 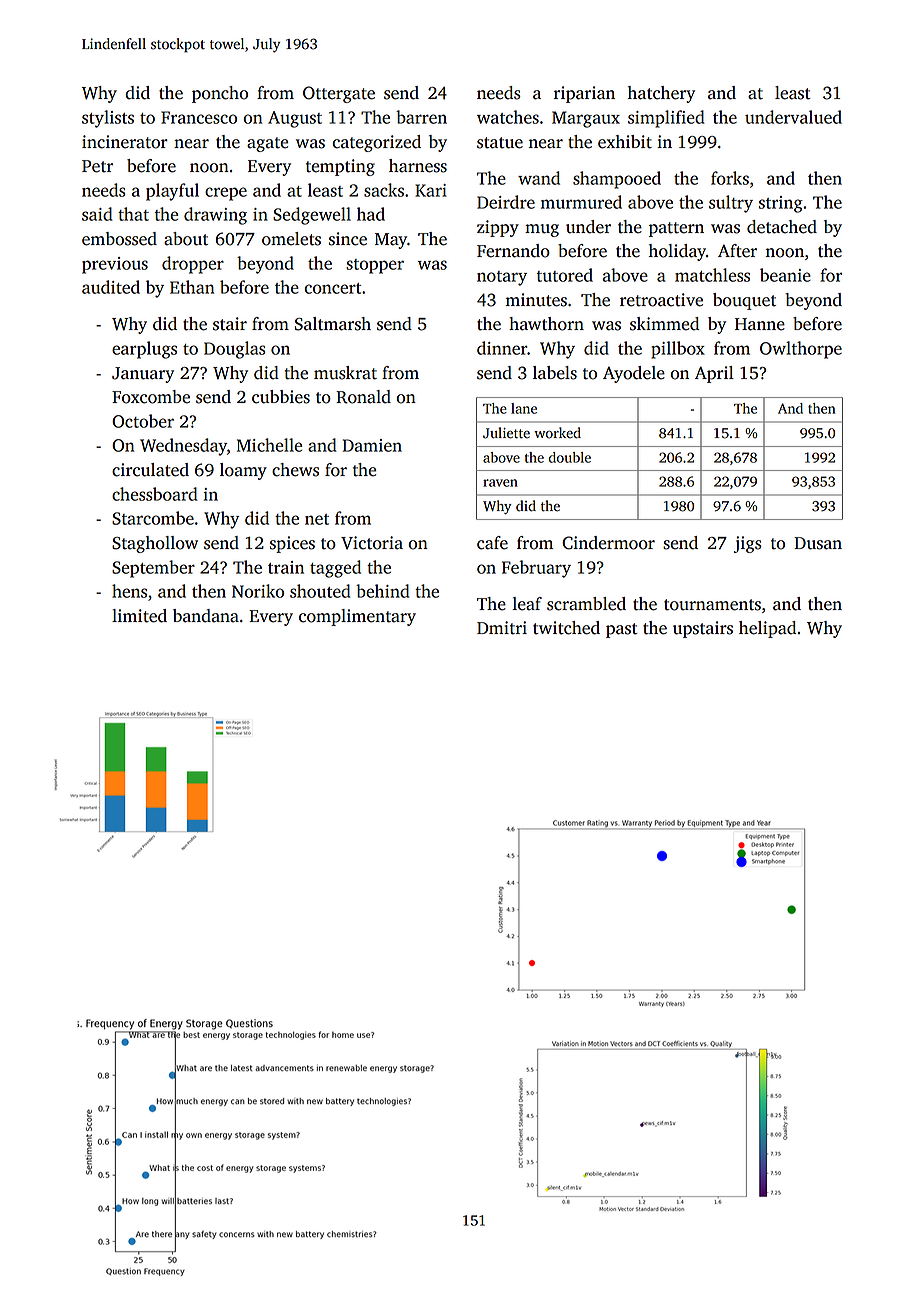 I want to click on riparian, so click(x=584, y=94).
